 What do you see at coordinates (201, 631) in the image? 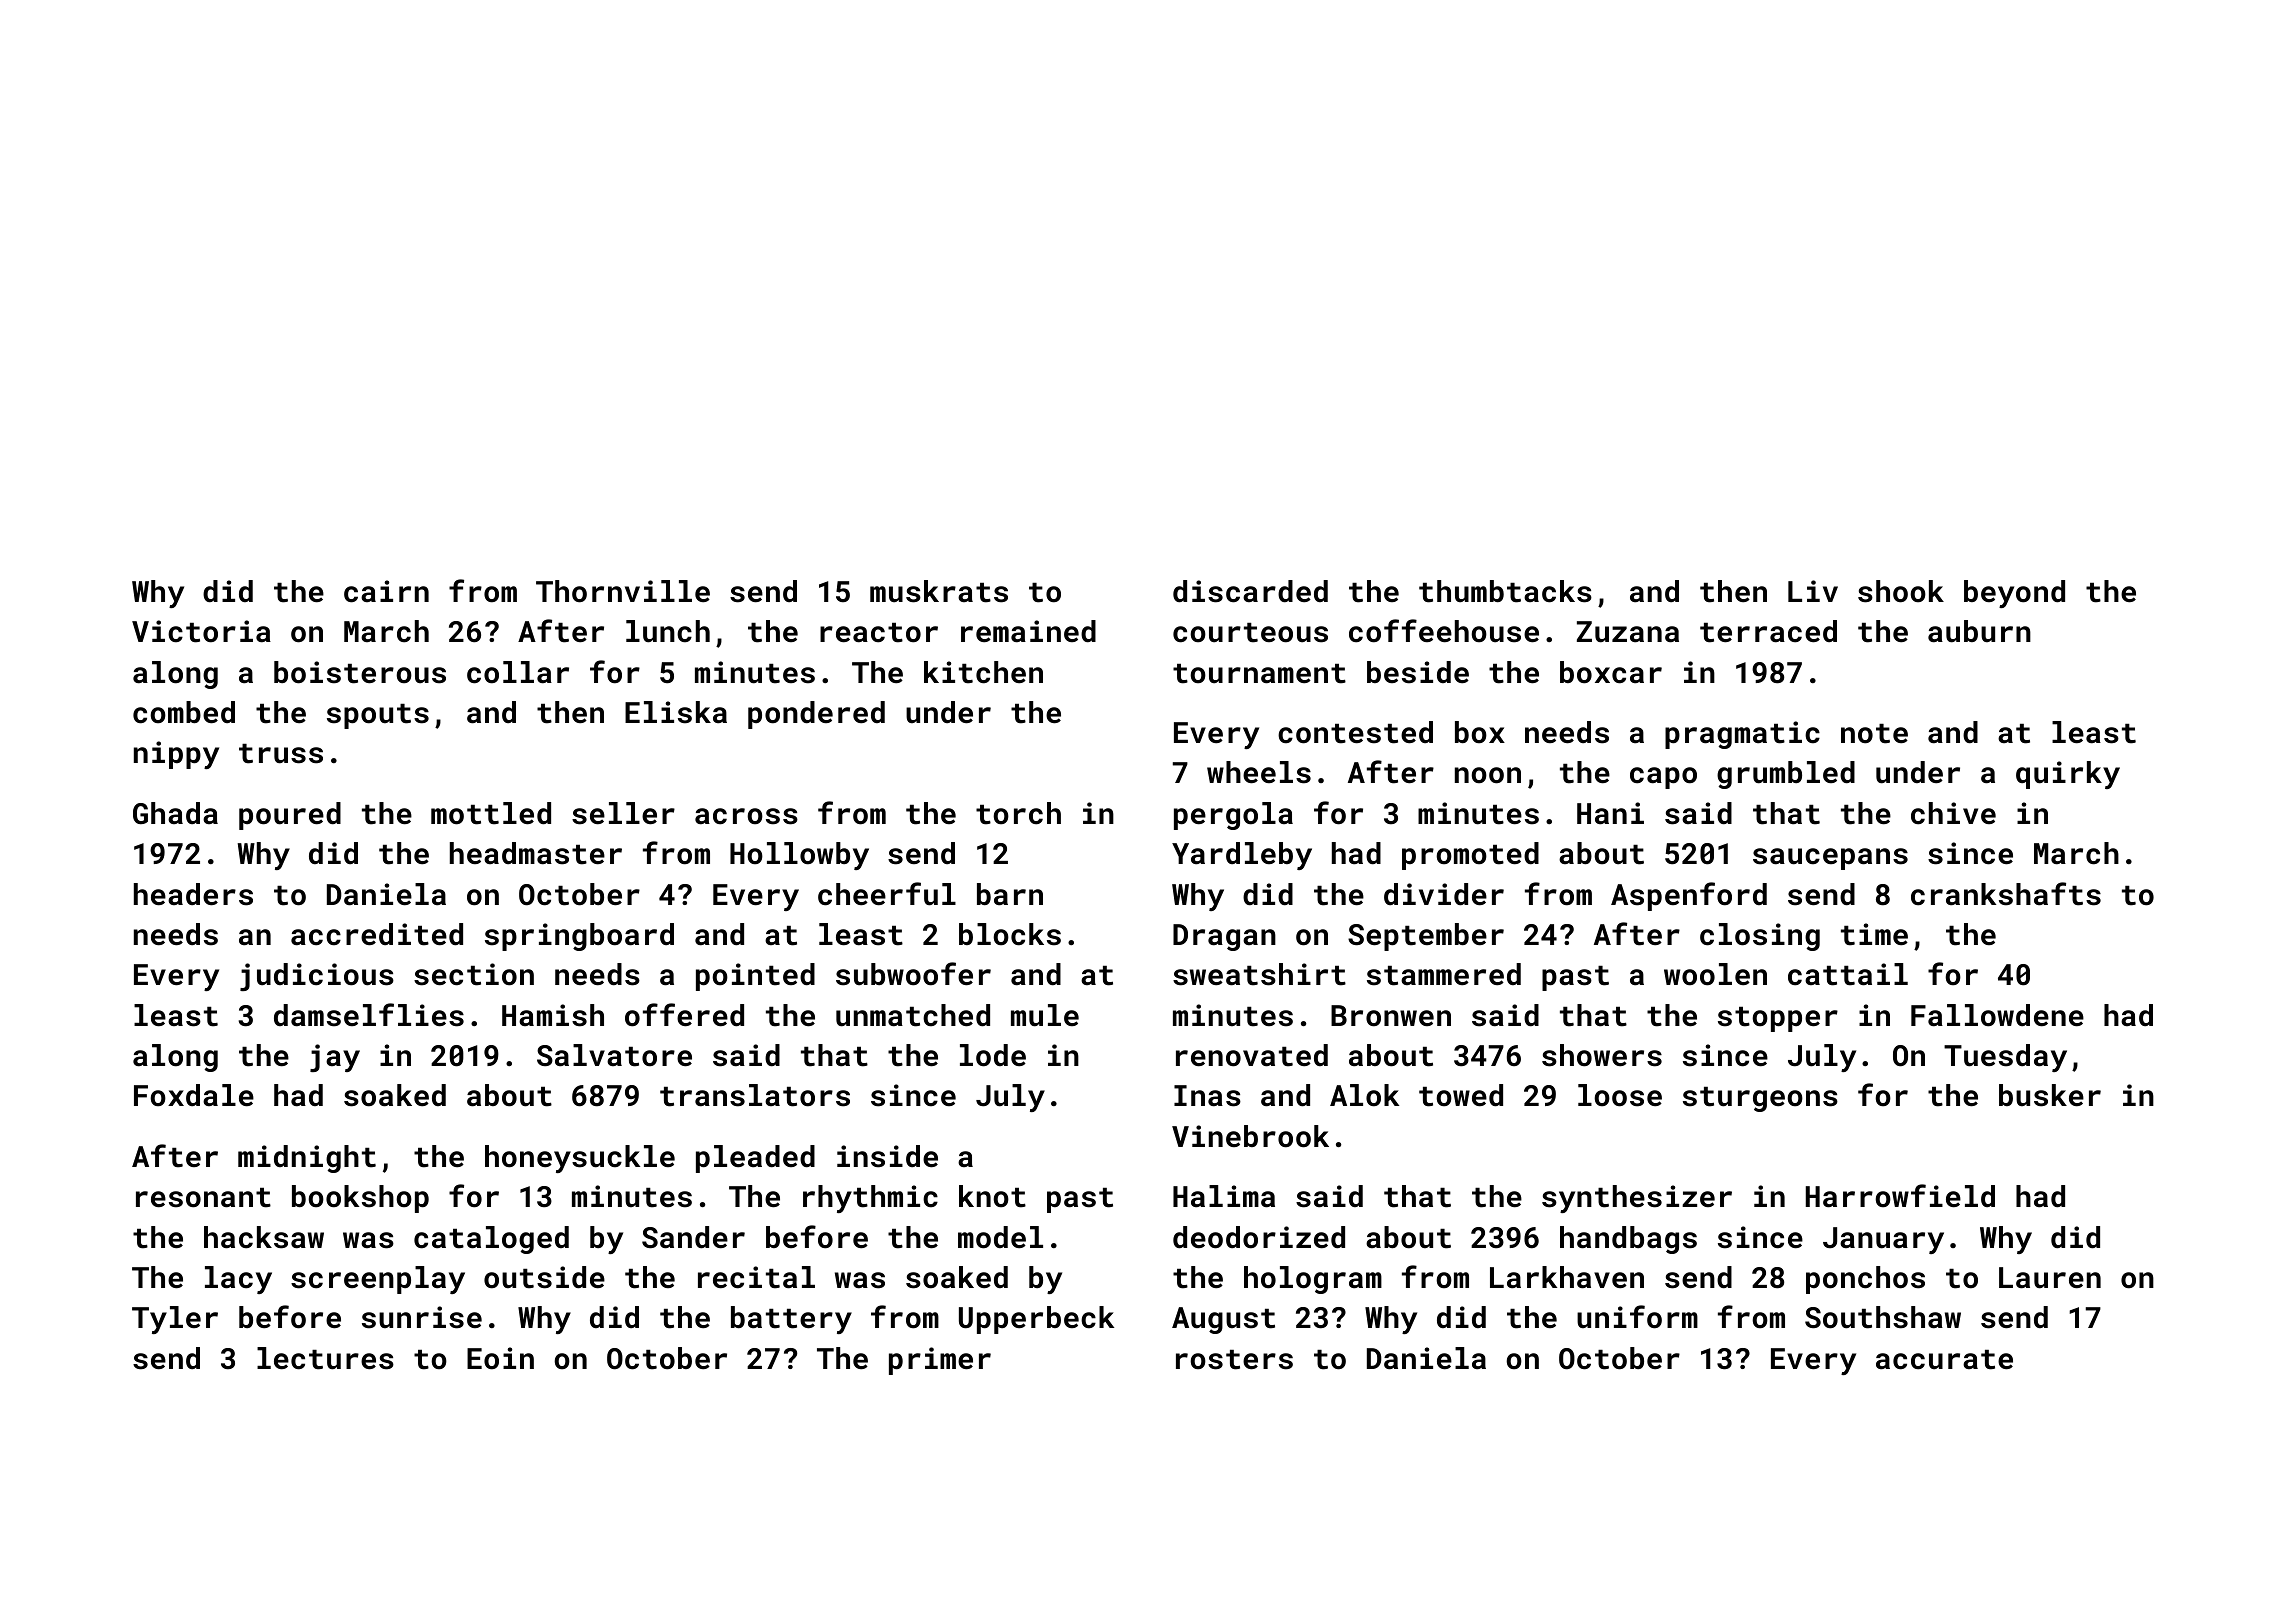
I see `Victoria` at bounding box center [201, 631].
